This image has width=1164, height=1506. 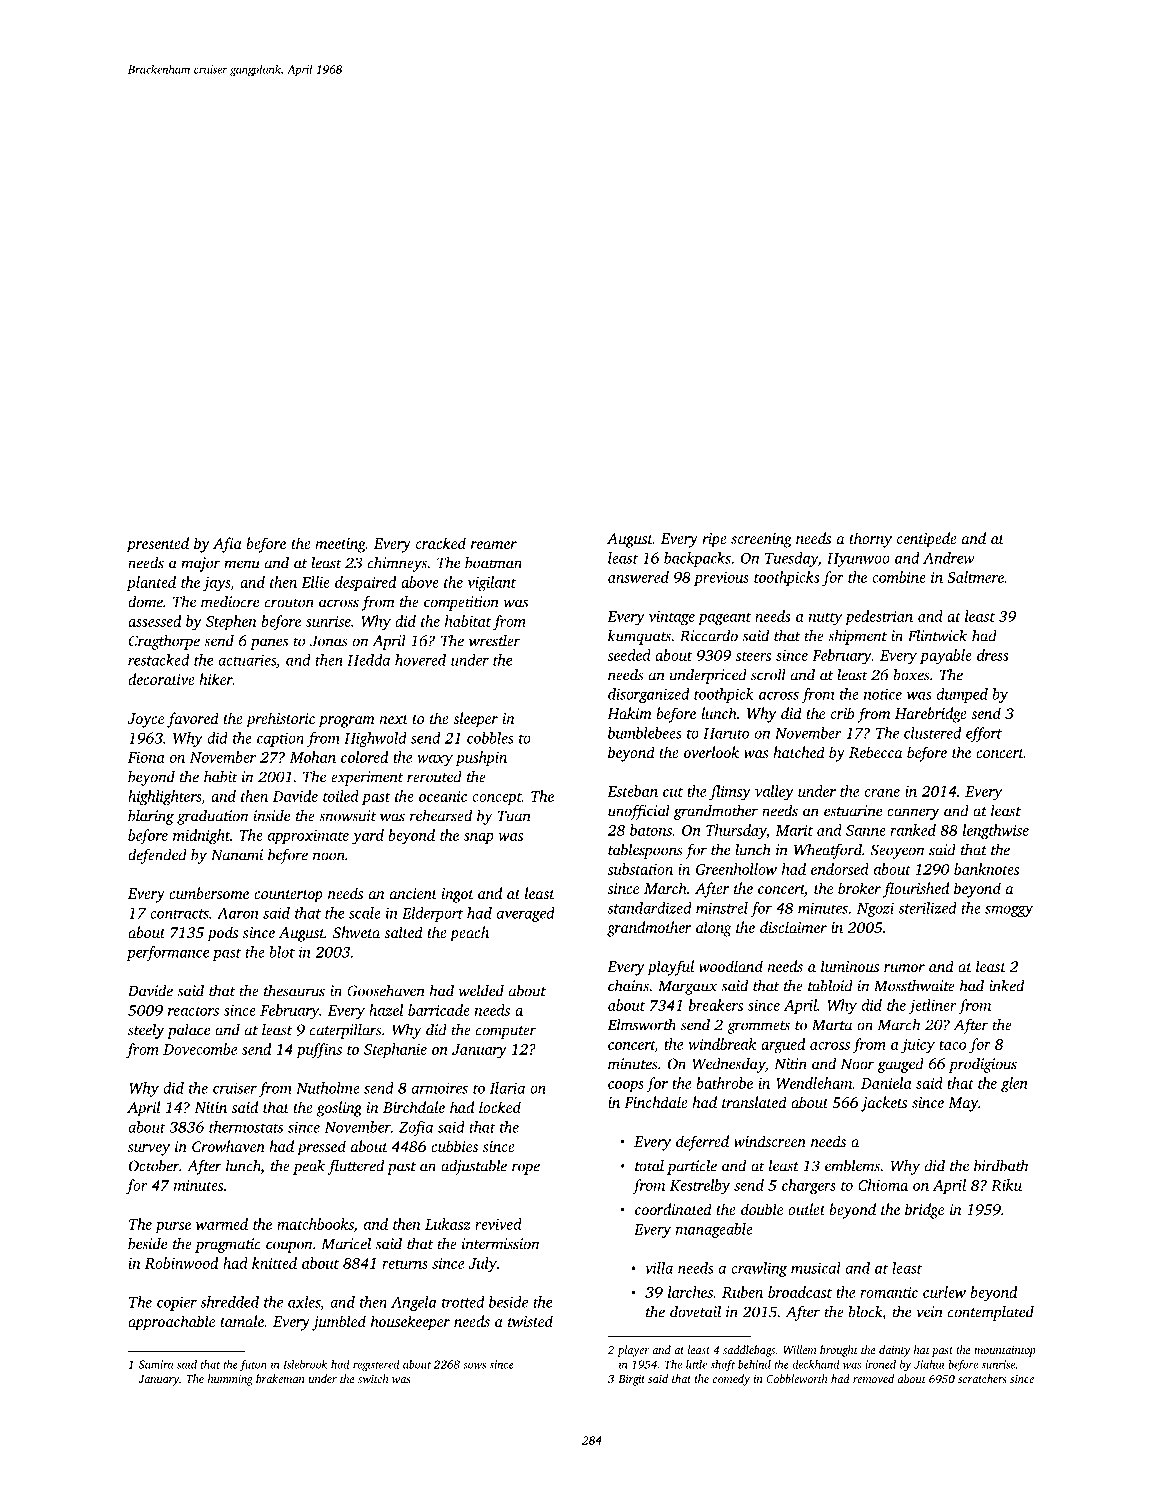 What do you see at coordinates (368, 660) in the image?
I see `Hedda` at bounding box center [368, 660].
